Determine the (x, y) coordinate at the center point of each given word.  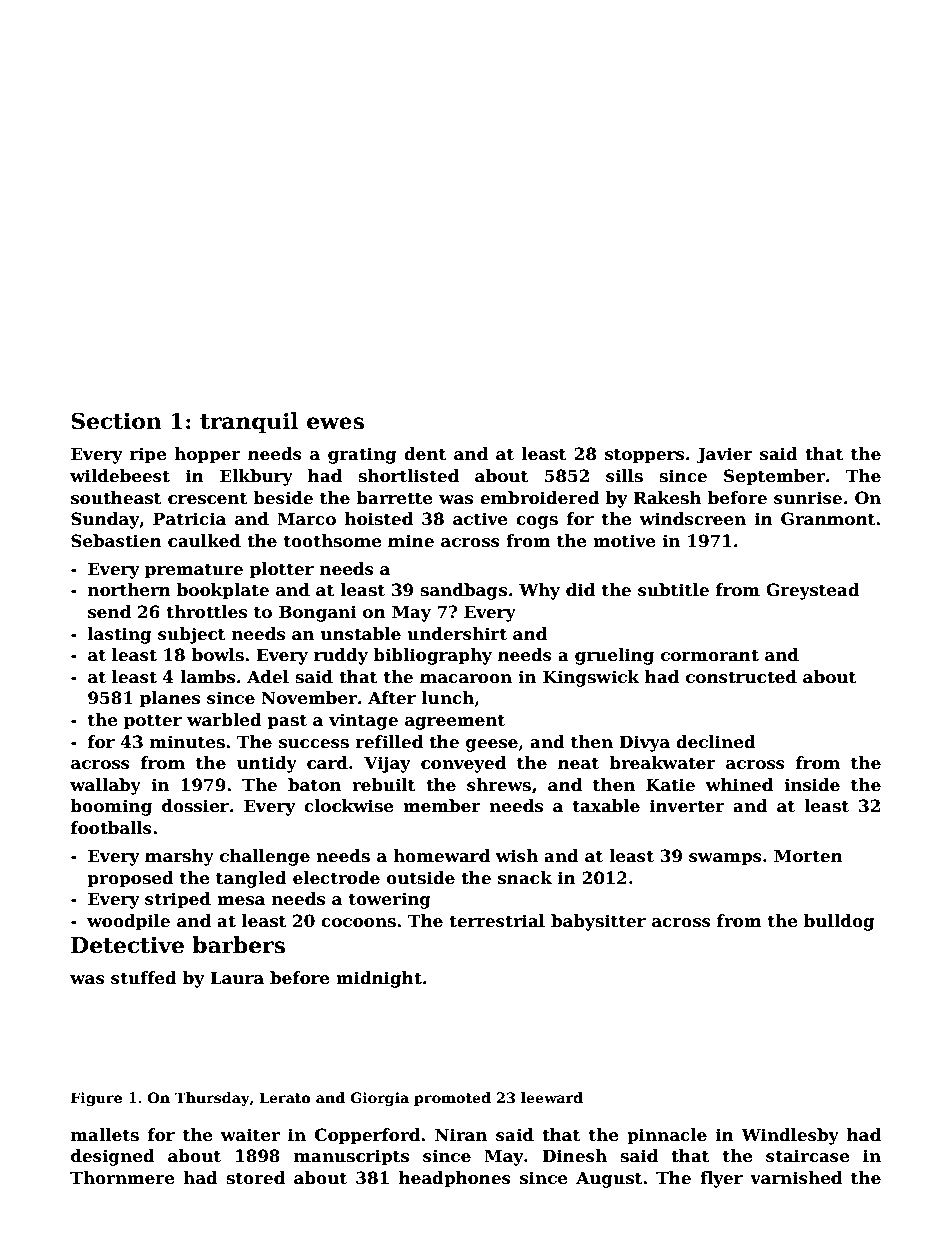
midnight (379, 979)
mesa (241, 901)
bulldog (839, 922)
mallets (105, 1135)
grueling (614, 656)
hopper (207, 455)
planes (170, 699)
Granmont (828, 519)
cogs (537, 522)
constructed (741, 677)
